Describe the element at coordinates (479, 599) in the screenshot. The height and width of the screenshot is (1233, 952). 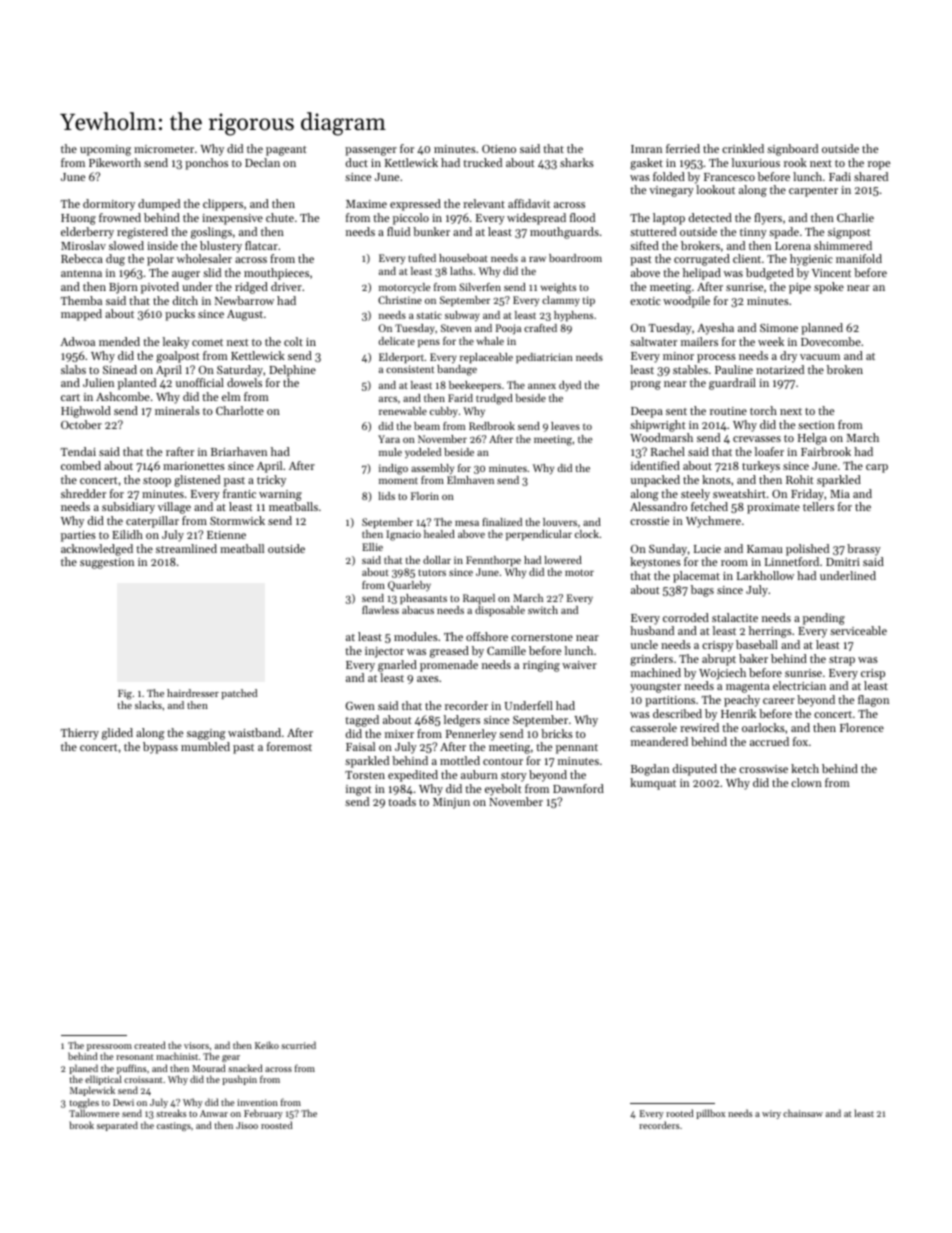
I see `Raquel` at that location.
